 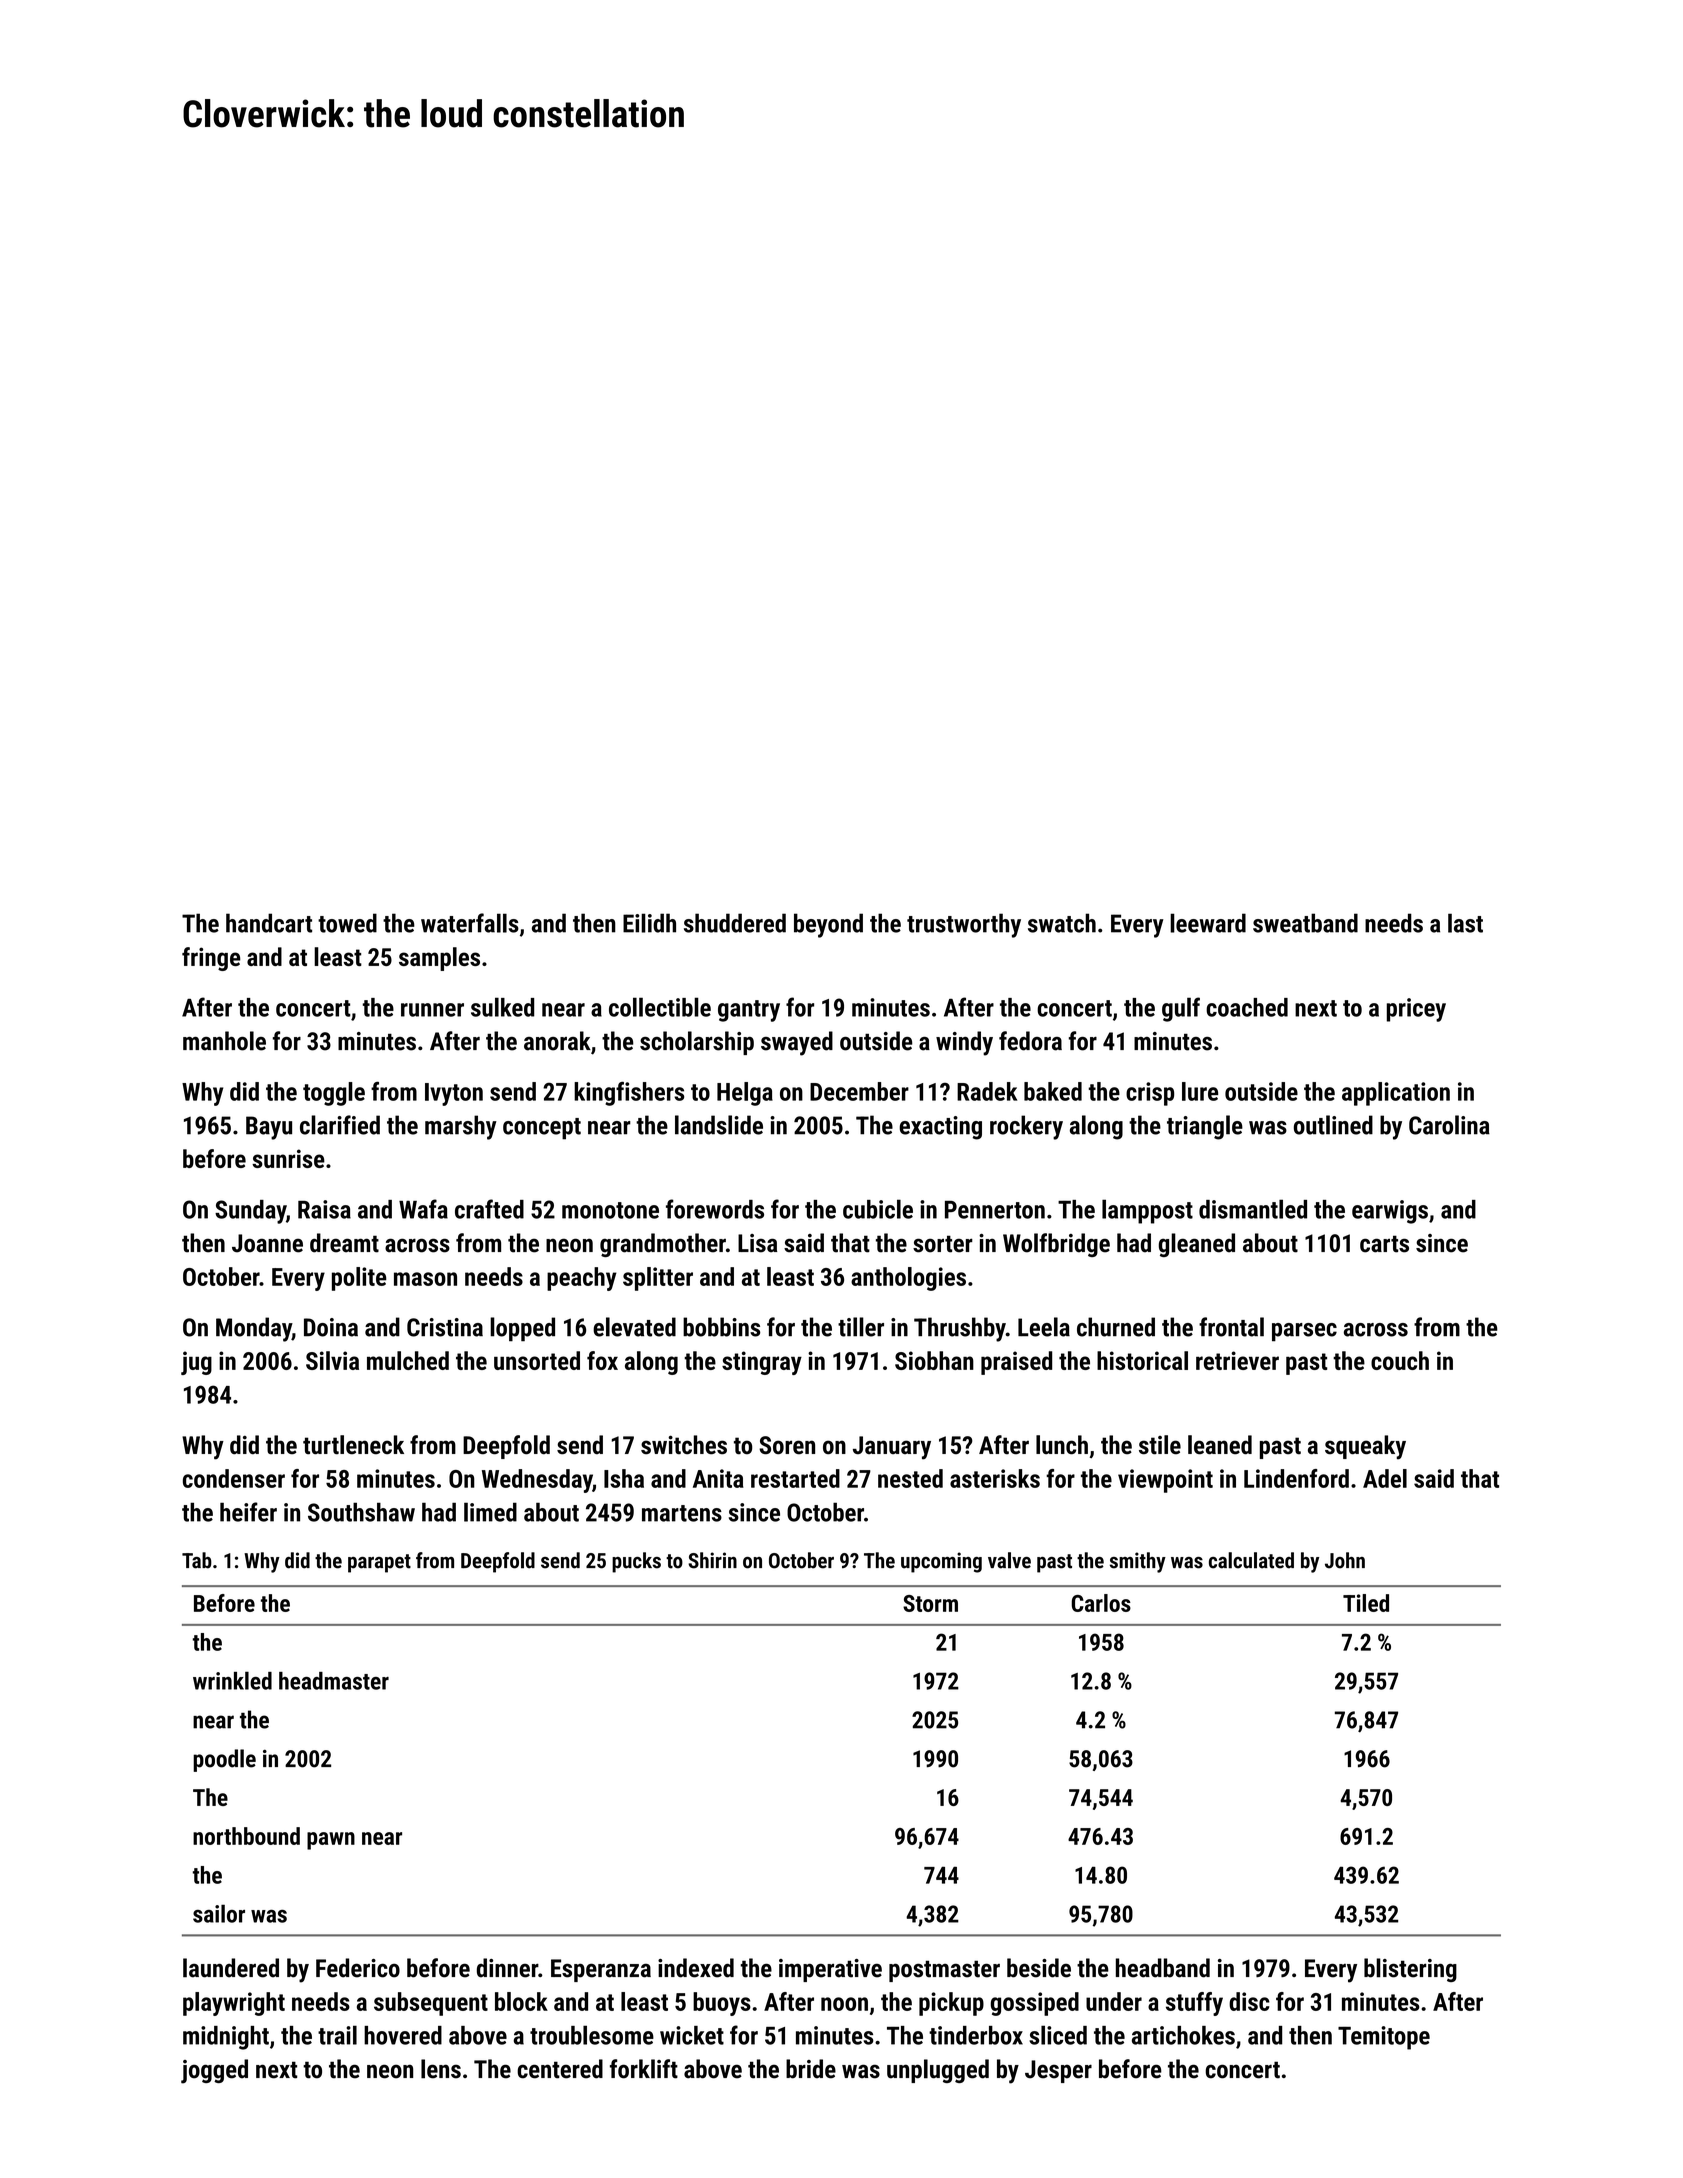 What do you see at coordinates (644, 2069) in the document?
I see `forklift` at bounding box center [644, 2069].
